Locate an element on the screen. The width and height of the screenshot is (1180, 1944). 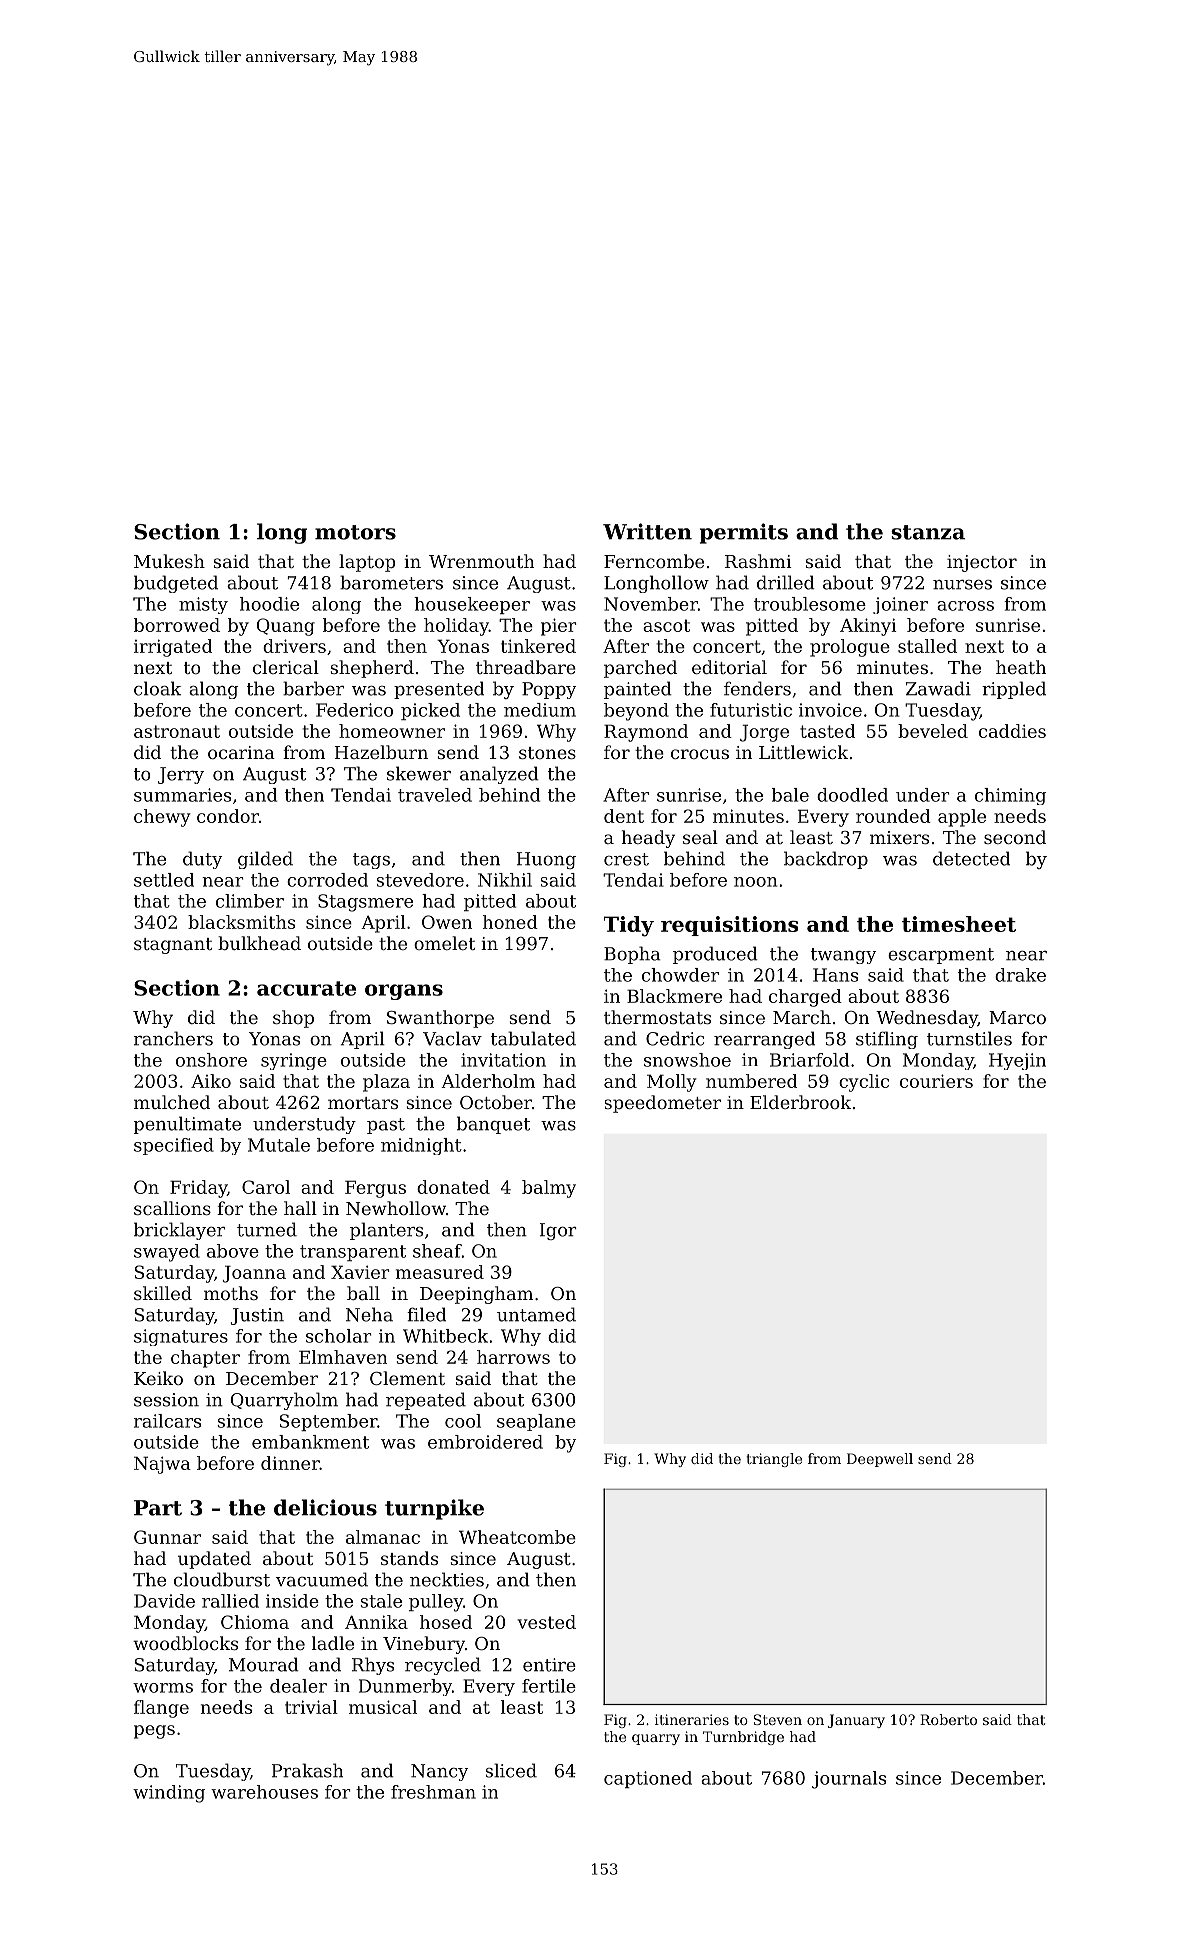
rippled is located at coordinates (1014, 690).
